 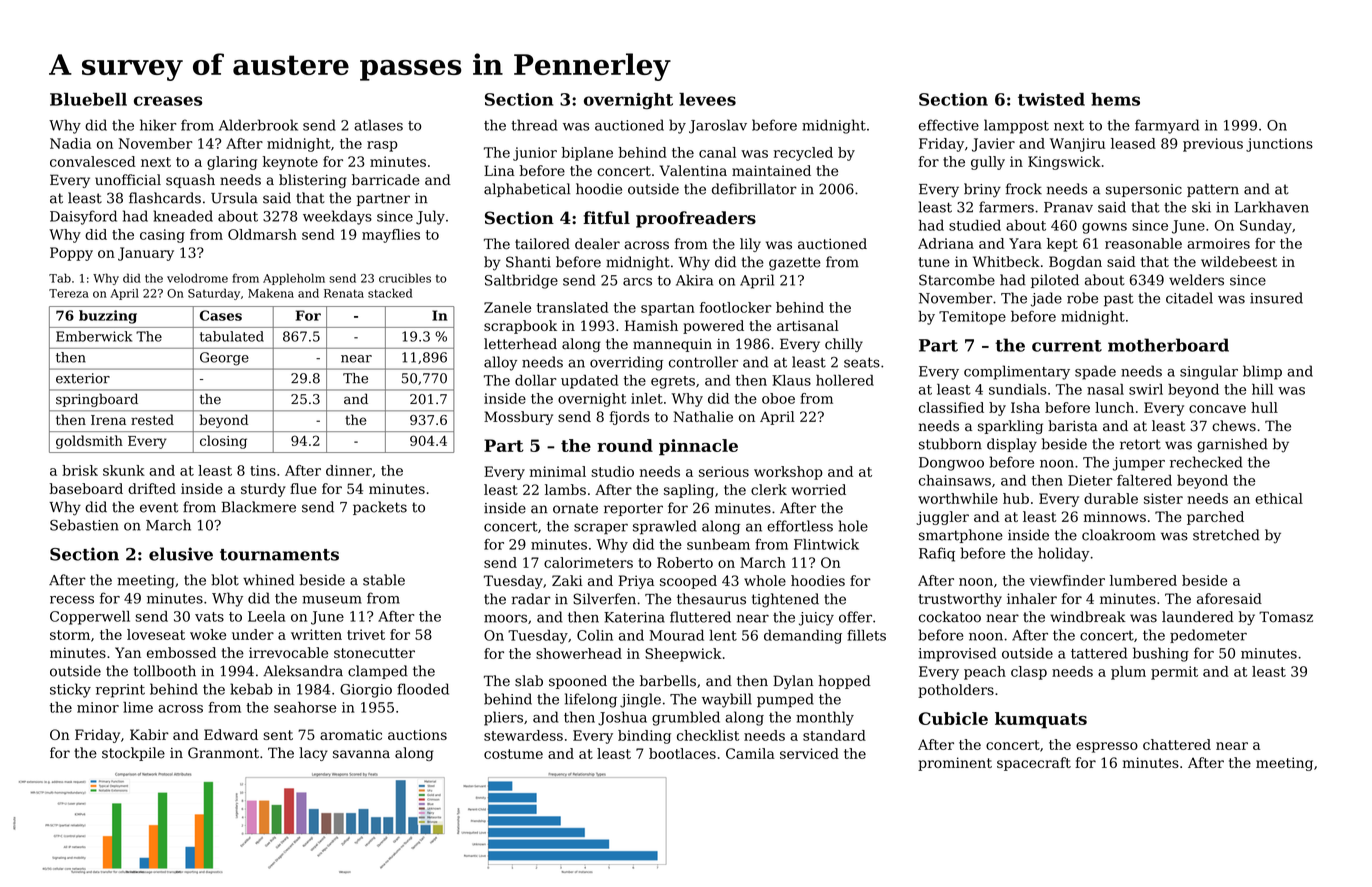 What do you see at coordinates (224, 359) in the screenshot?
I see `George` at bounding box center [224, 359].
